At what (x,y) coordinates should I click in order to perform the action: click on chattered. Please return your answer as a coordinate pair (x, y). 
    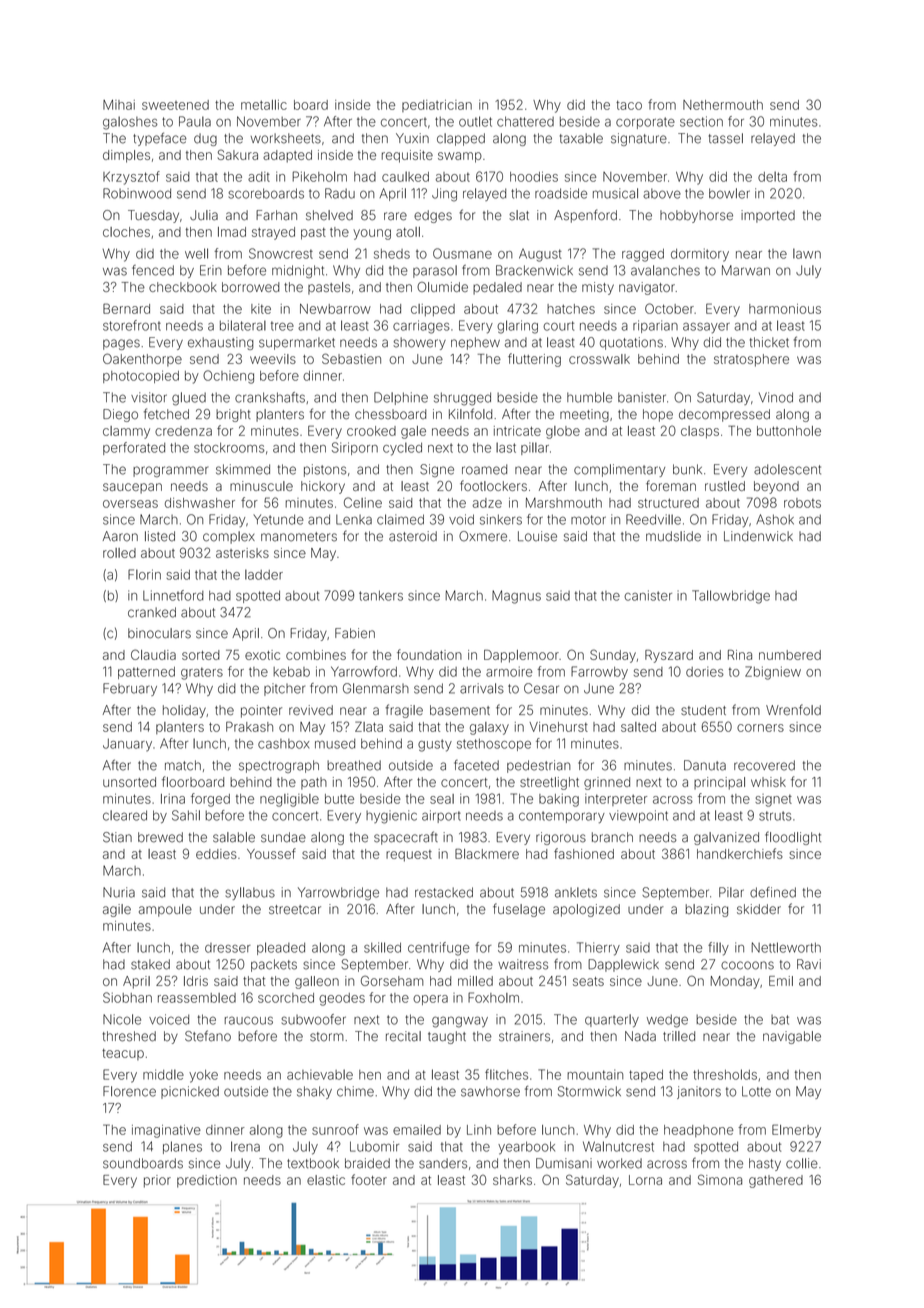
    Looking at the image, I should click on (525, 121).
